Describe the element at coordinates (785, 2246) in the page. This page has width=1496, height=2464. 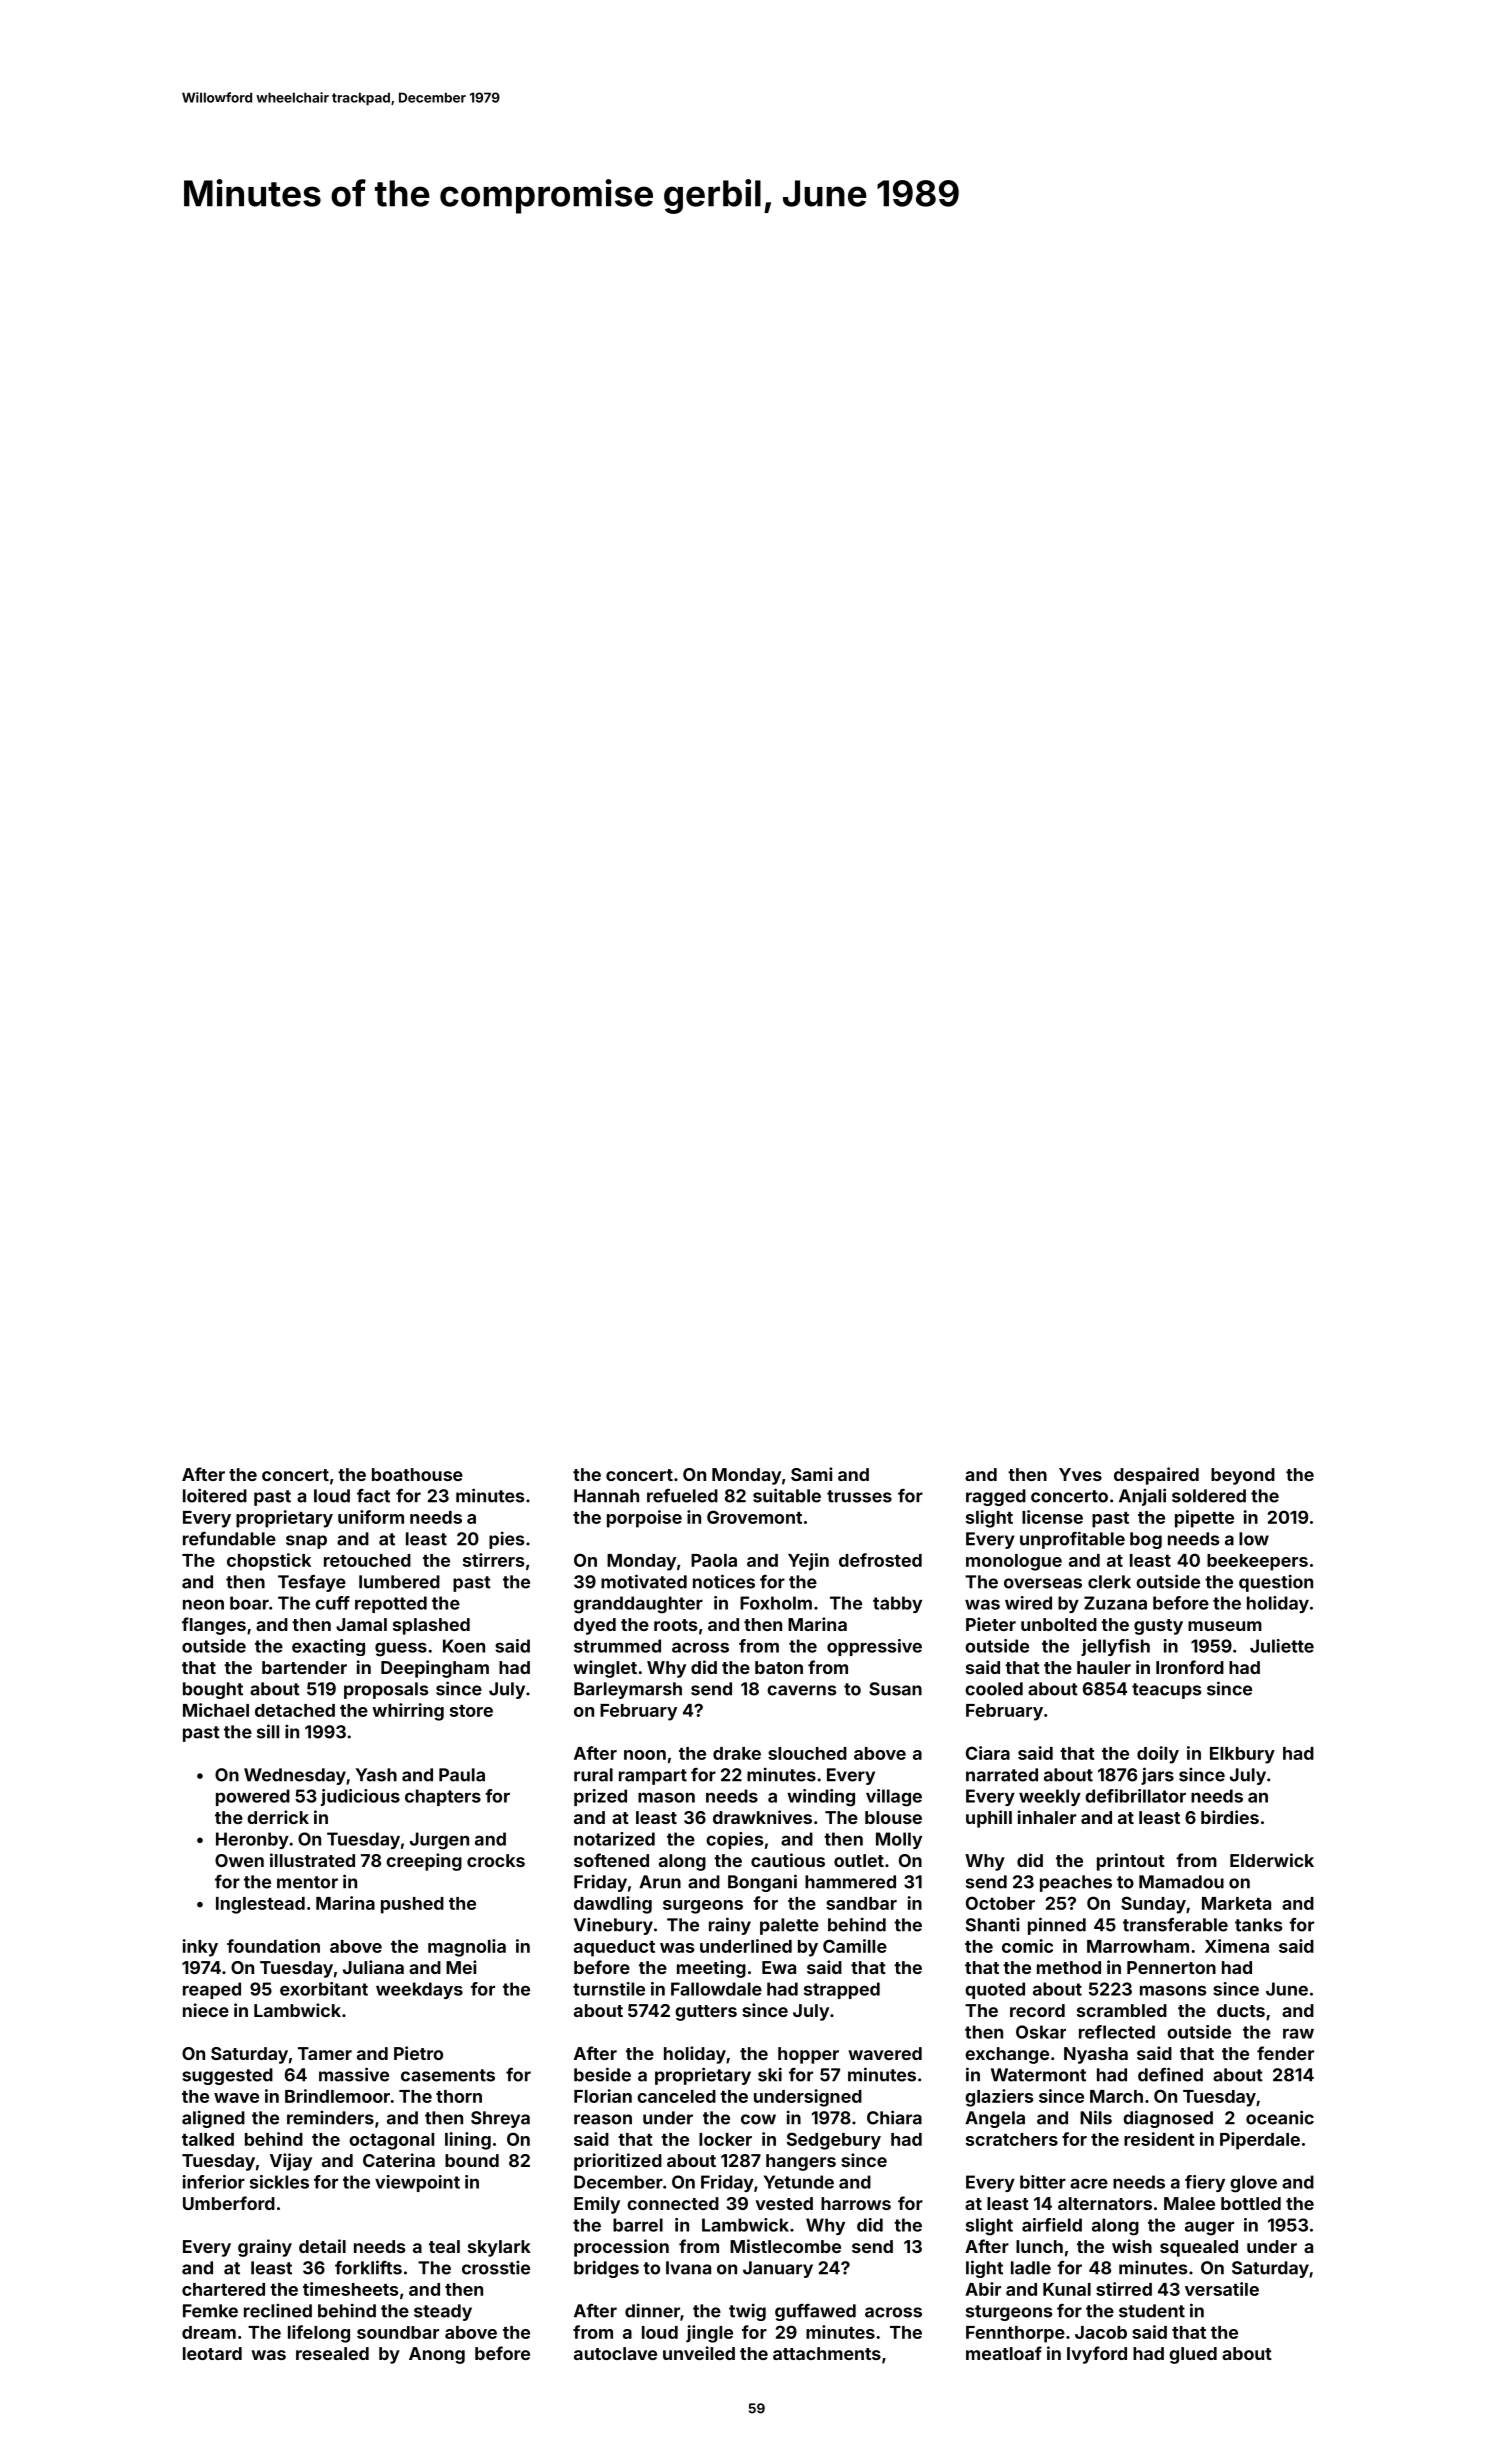
I see `Mistlecombe` at that location.
